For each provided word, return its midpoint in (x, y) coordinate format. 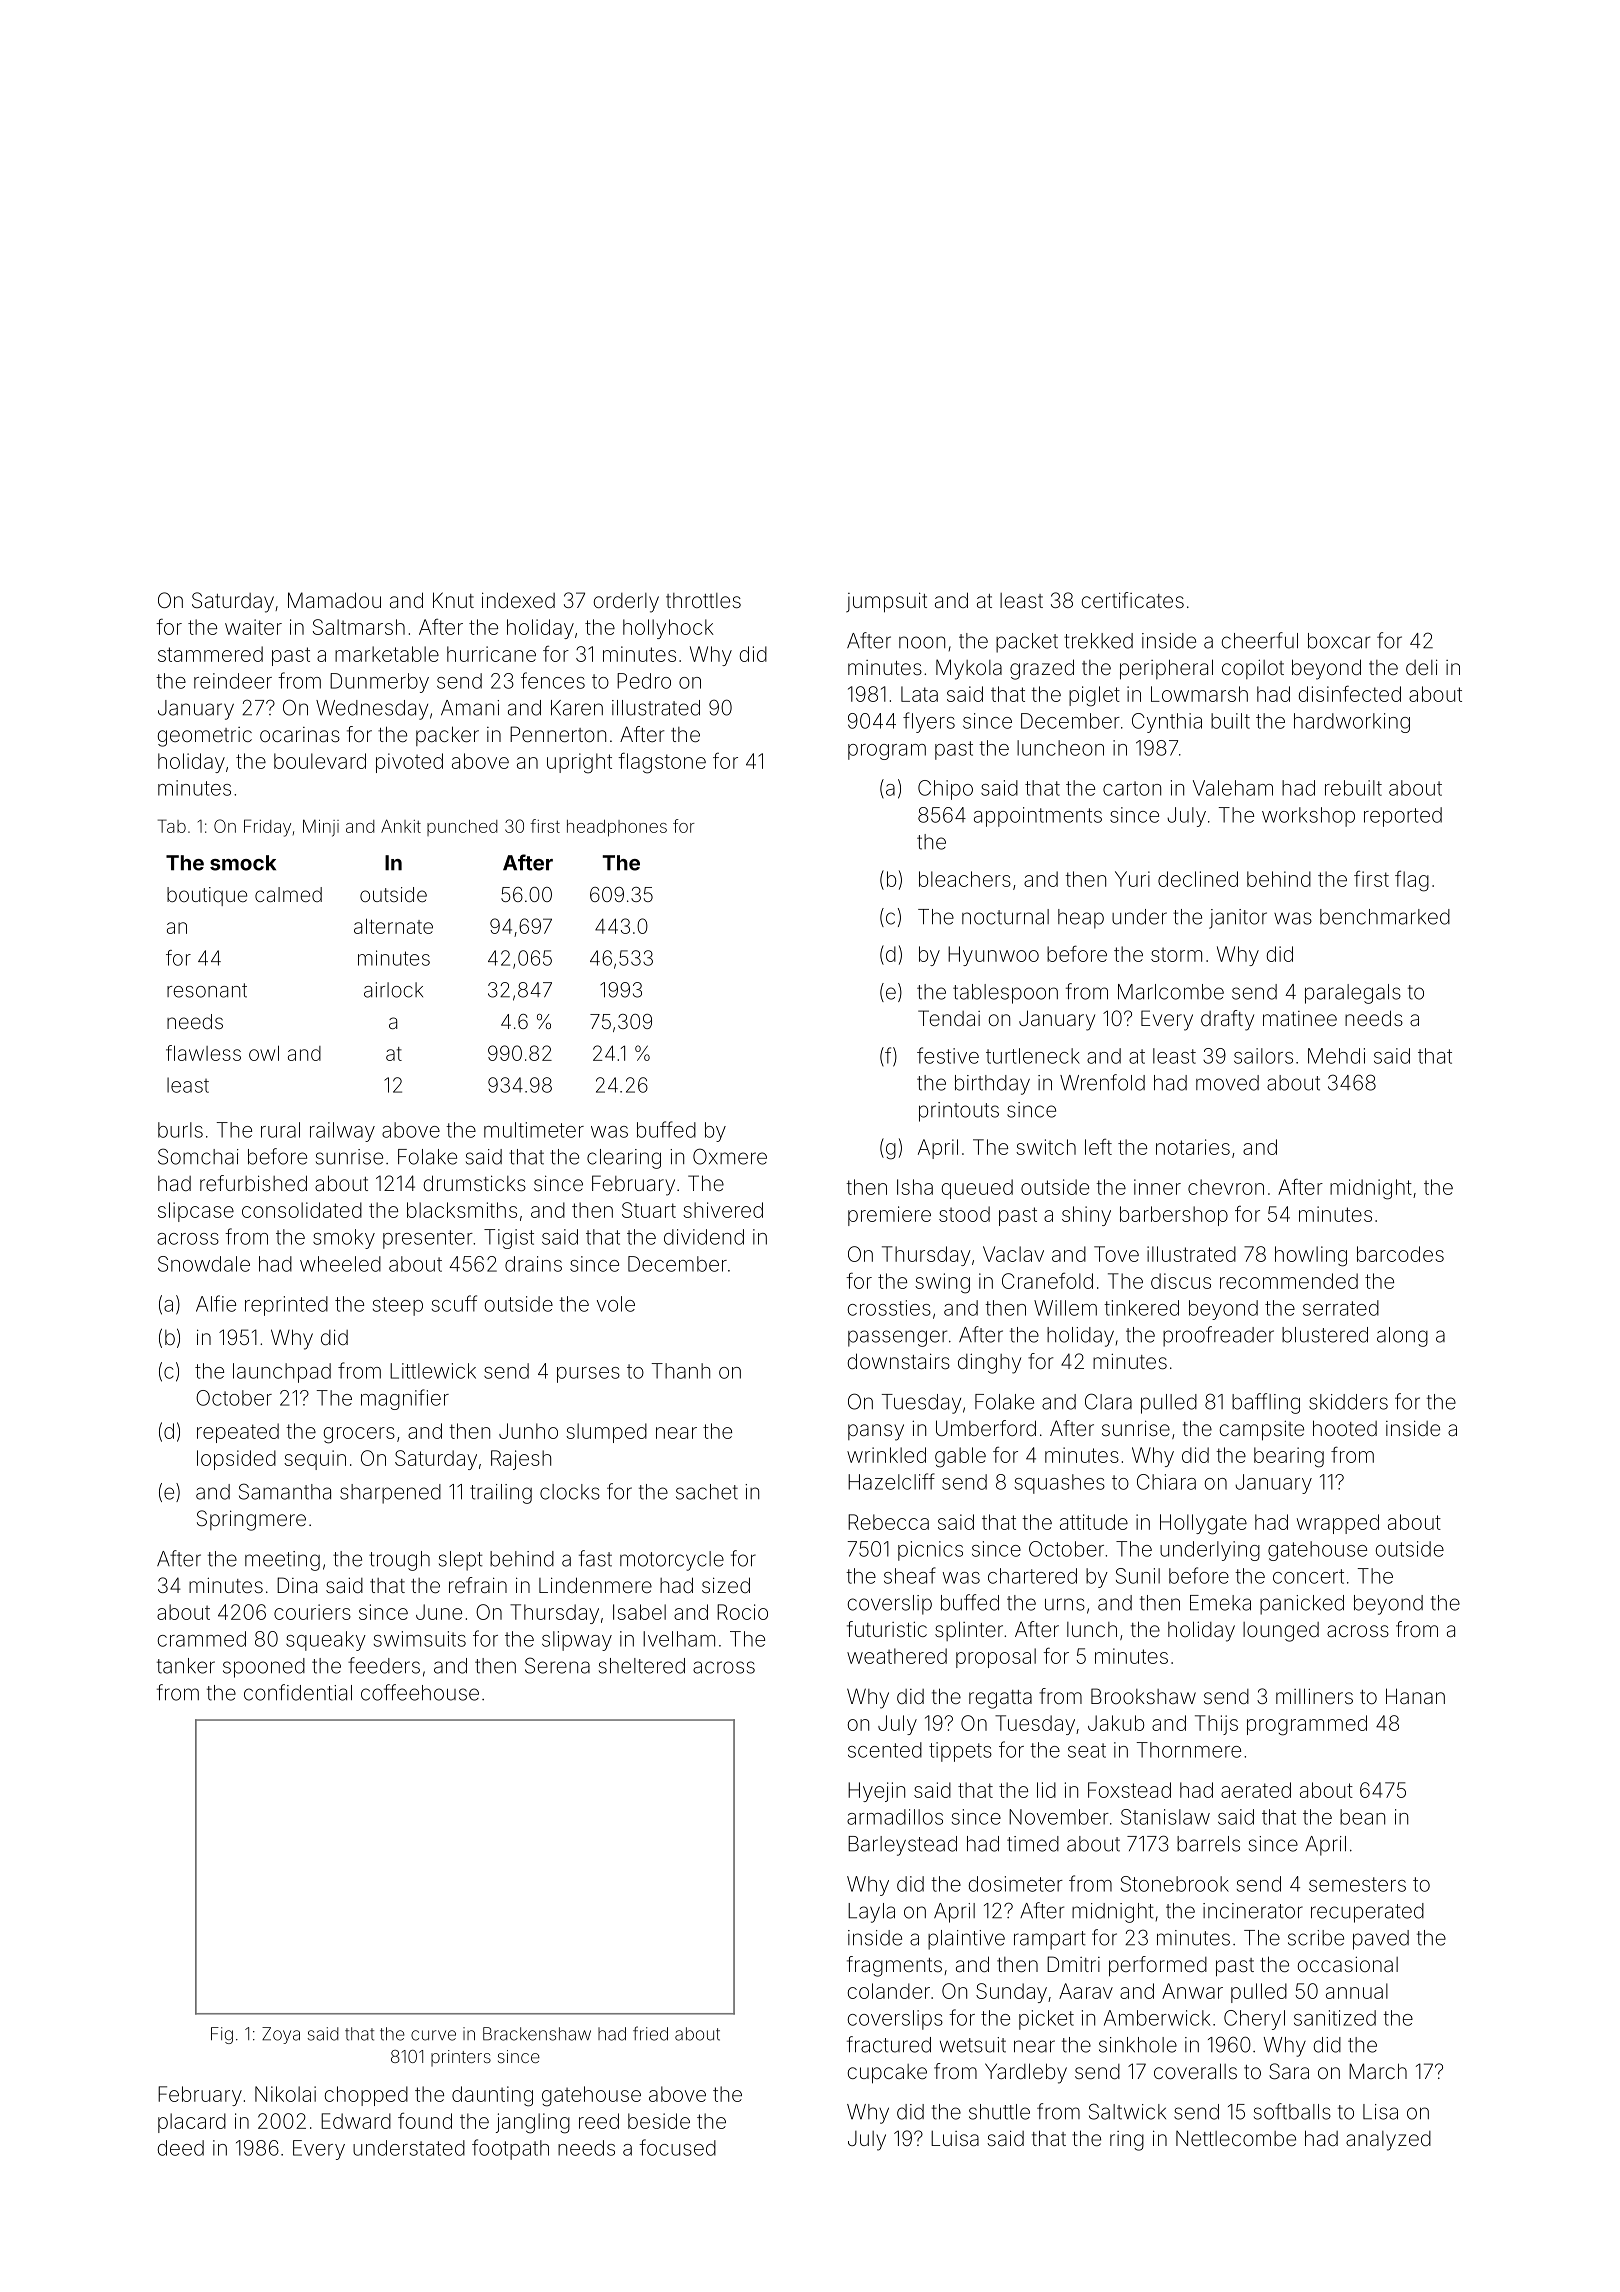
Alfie (216, 1303)
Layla (871, 1913)
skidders (1348, 1402)
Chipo (945, 790)
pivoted (409, 763)
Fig (222, 2035)
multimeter (534, 1130)
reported (1403, 817)
